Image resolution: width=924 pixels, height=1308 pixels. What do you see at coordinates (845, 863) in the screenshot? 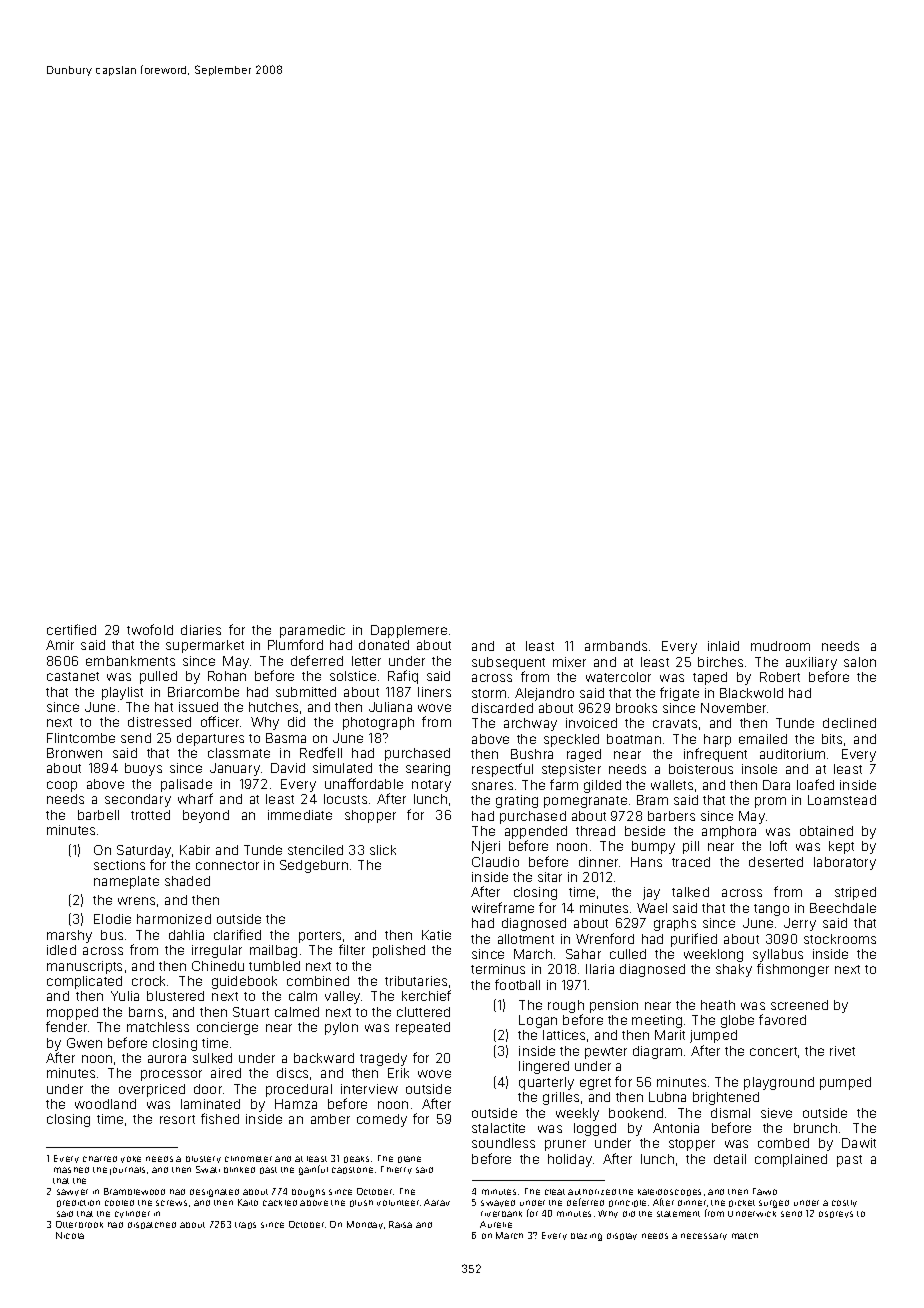
I see `laboratory` at bounding box center [845, 863].
